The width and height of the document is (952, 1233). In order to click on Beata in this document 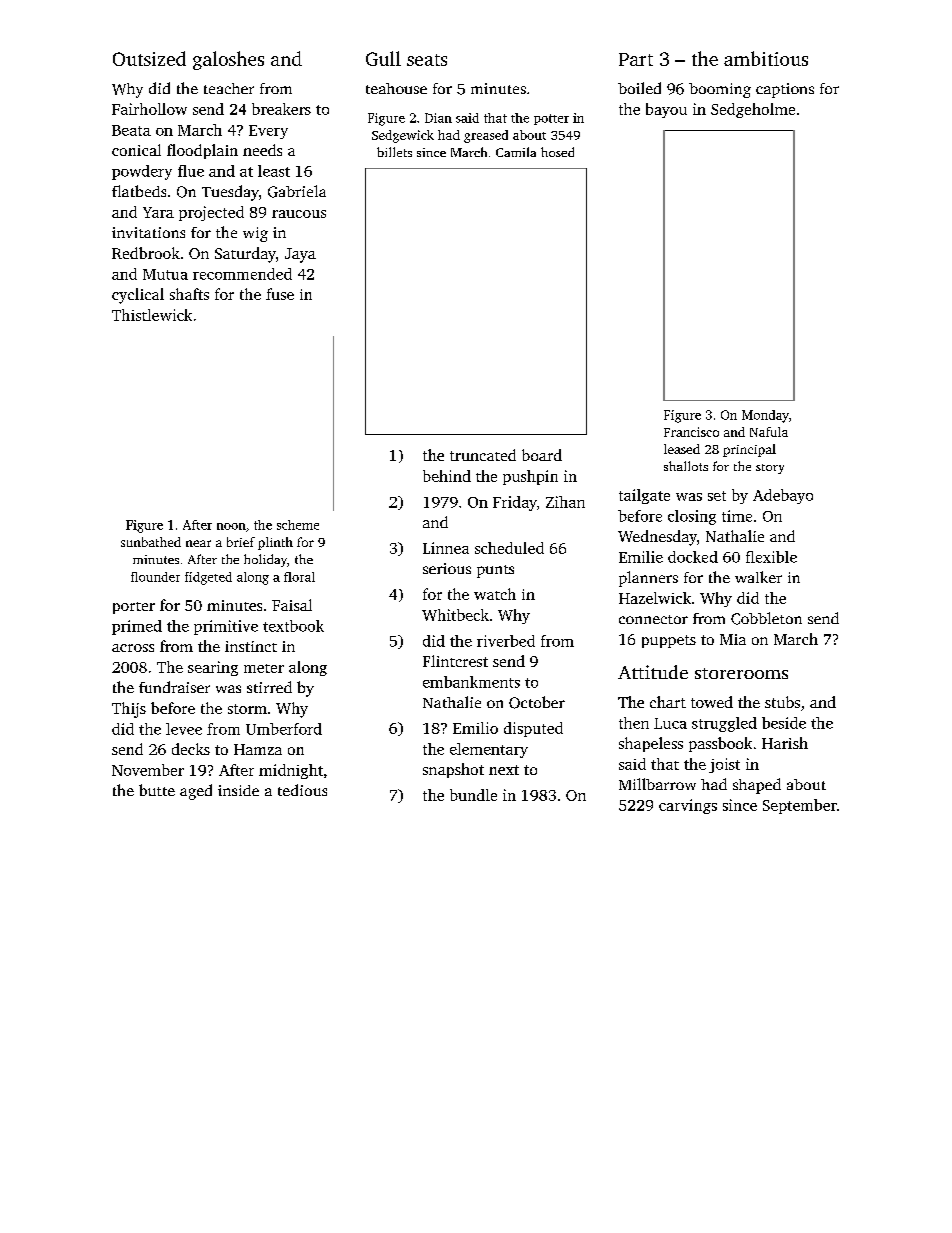, I will do `click(131, 130)`.
